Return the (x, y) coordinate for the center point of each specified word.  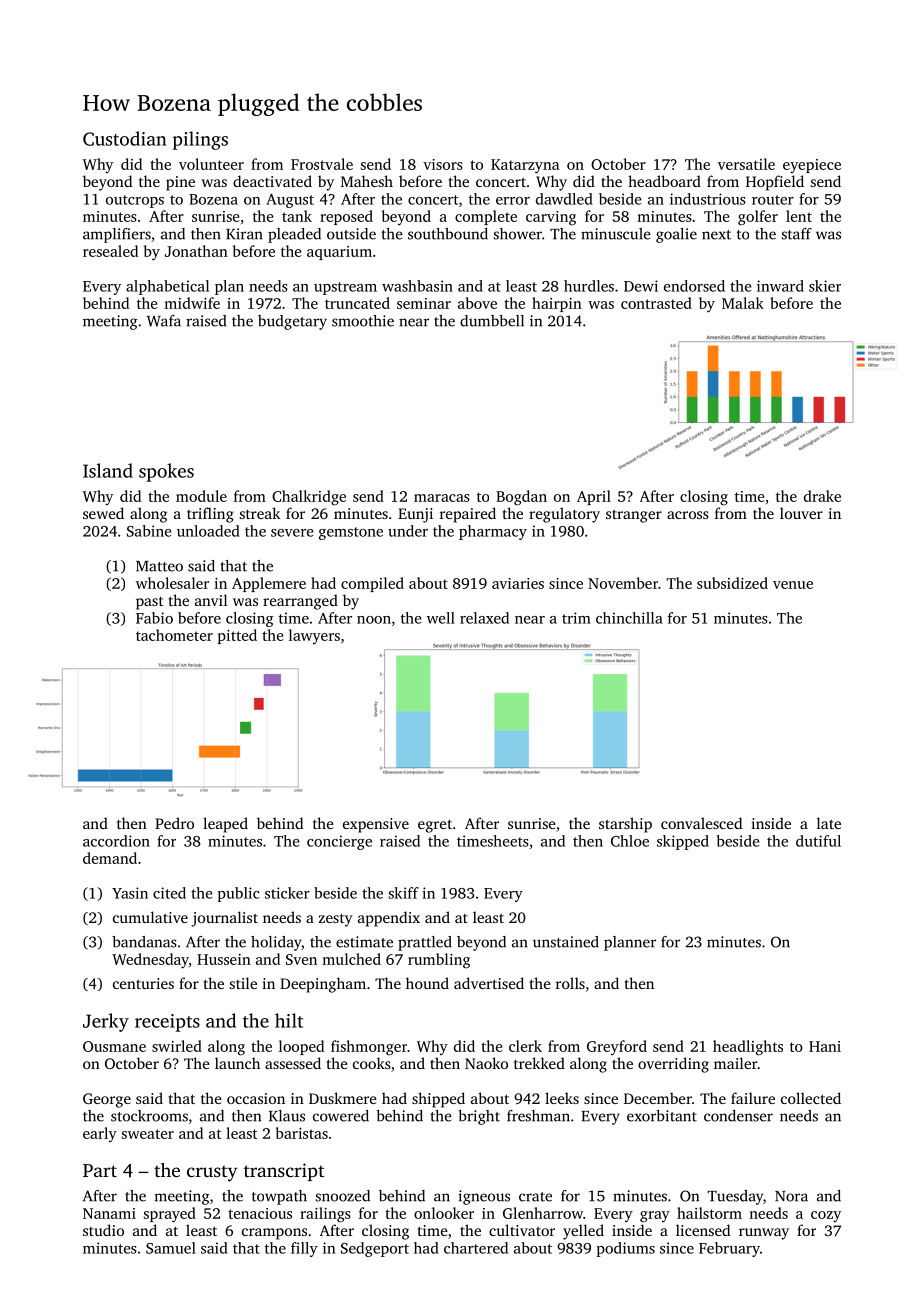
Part (100, 1170)
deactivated (272, 181)
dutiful (818, 841)
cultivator (522, 1230)
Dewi (641, 286)
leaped (225, 825)
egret (435, 826)
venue (793, 585)
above (477, 303)
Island (108, 470)
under (408, 531)
